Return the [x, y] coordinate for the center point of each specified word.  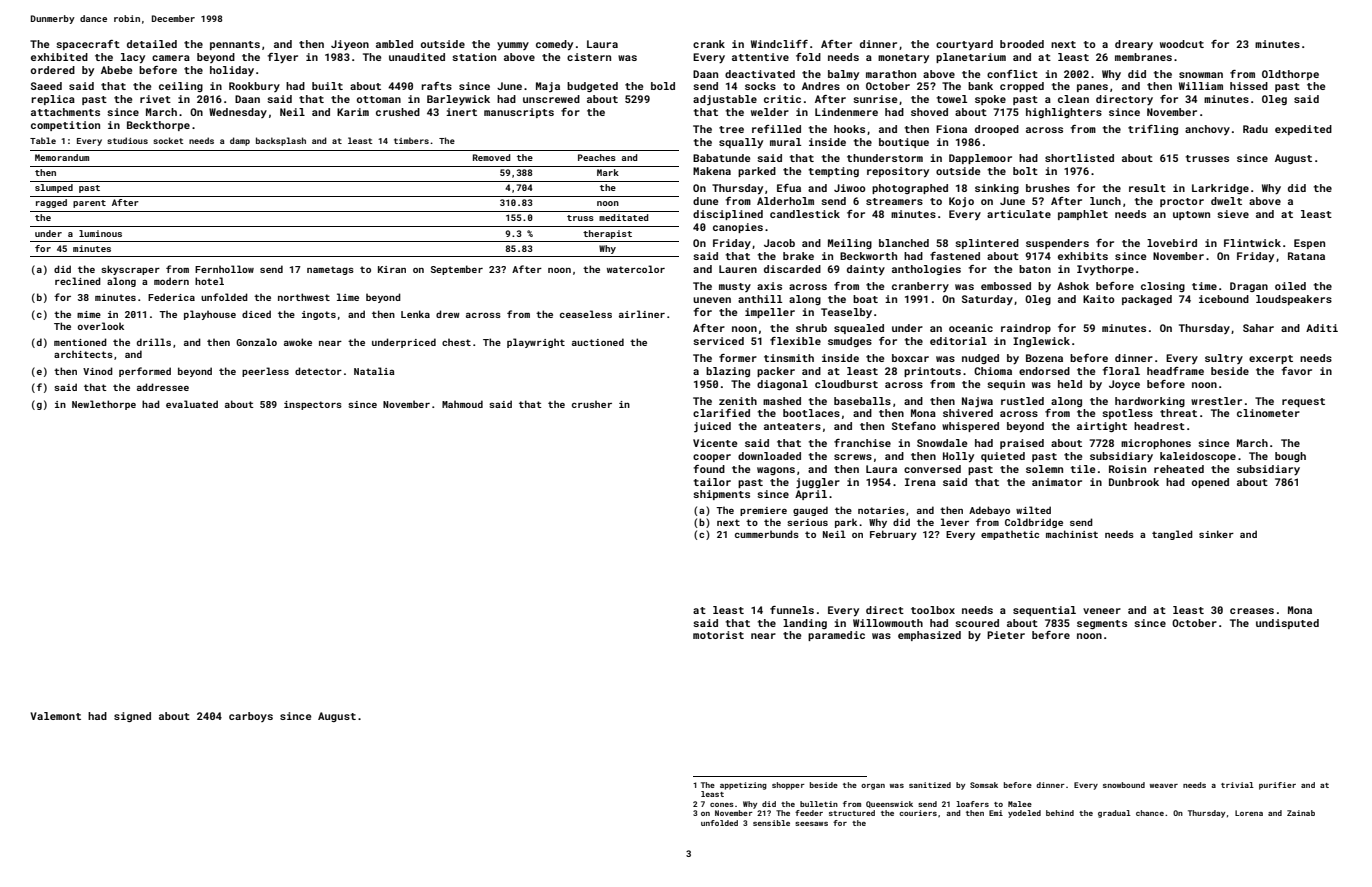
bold [663, 86]
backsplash [281, 141]
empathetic [1010, 535]
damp [240, 141]
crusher [592, 404]
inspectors [313, 405]
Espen [1309, 244]
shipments [721, 495]
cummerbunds [767, 534]
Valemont [55, 716]
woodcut [1182, 44]
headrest [1159, 426]
